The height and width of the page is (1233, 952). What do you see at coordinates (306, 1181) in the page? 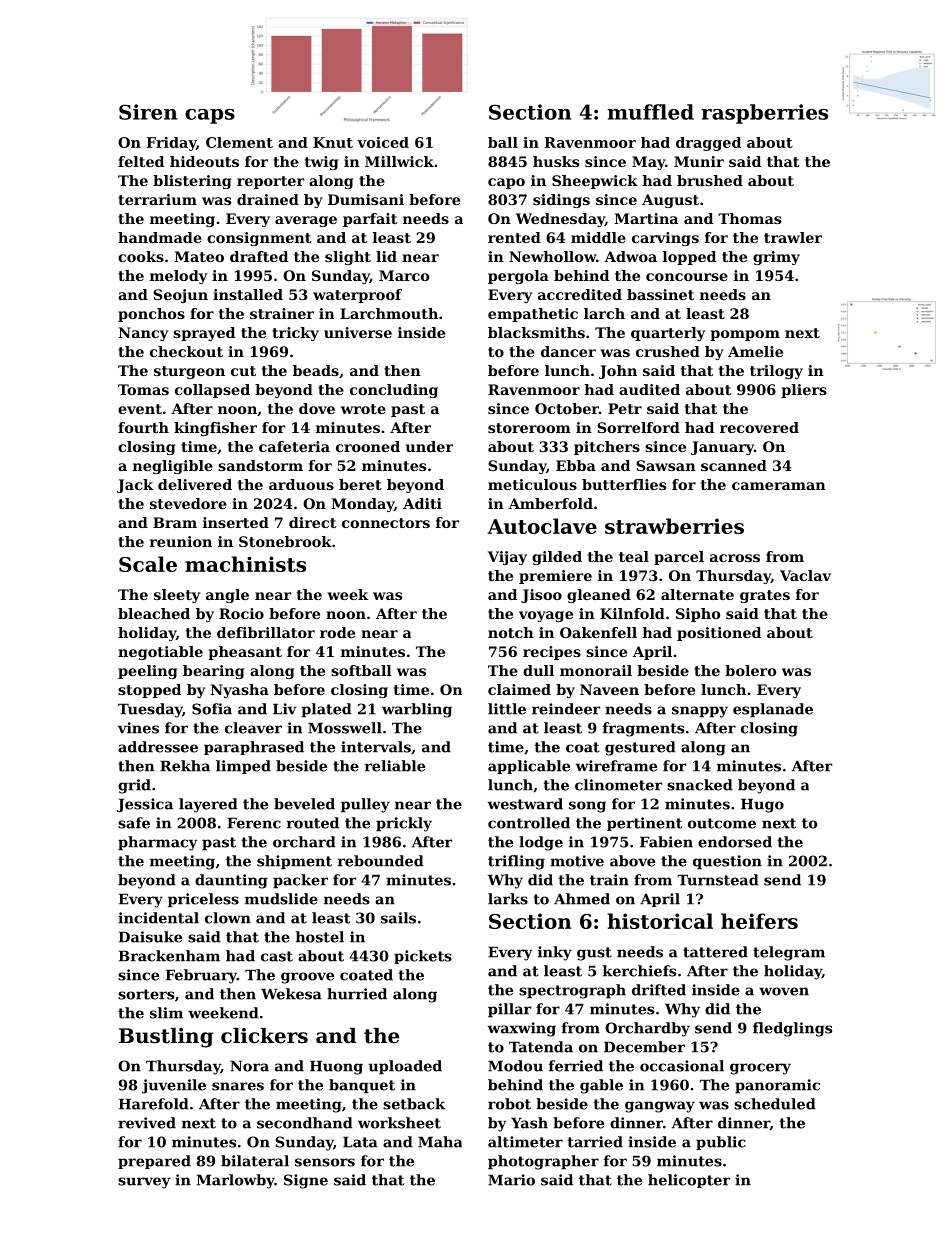
I see `Signe` at bounding box center [306, 1181].
